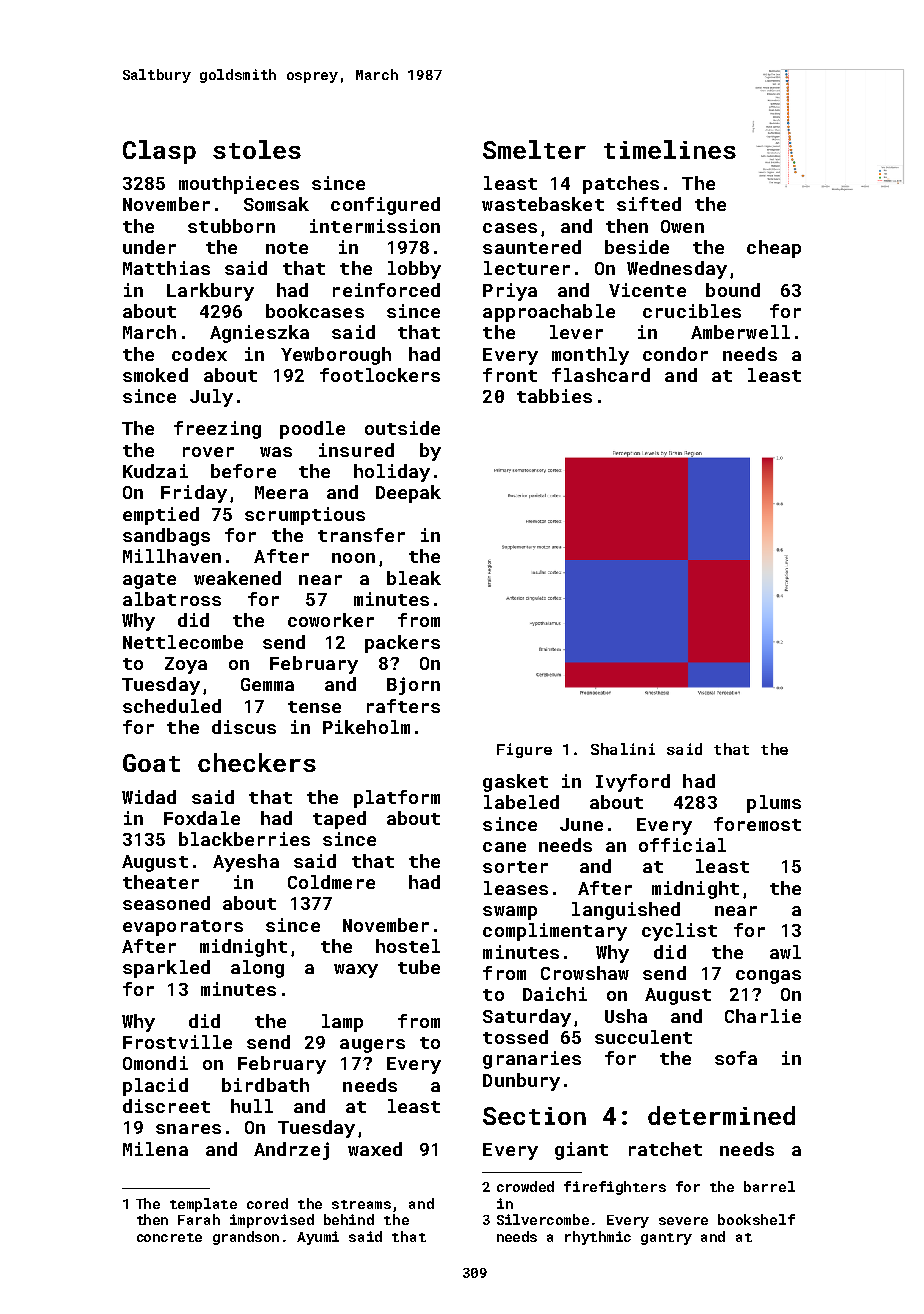 The image size is (924, 1314). Describe the element at coordinates (682, 226) in the screenshot. I see `Owen` at that location.
